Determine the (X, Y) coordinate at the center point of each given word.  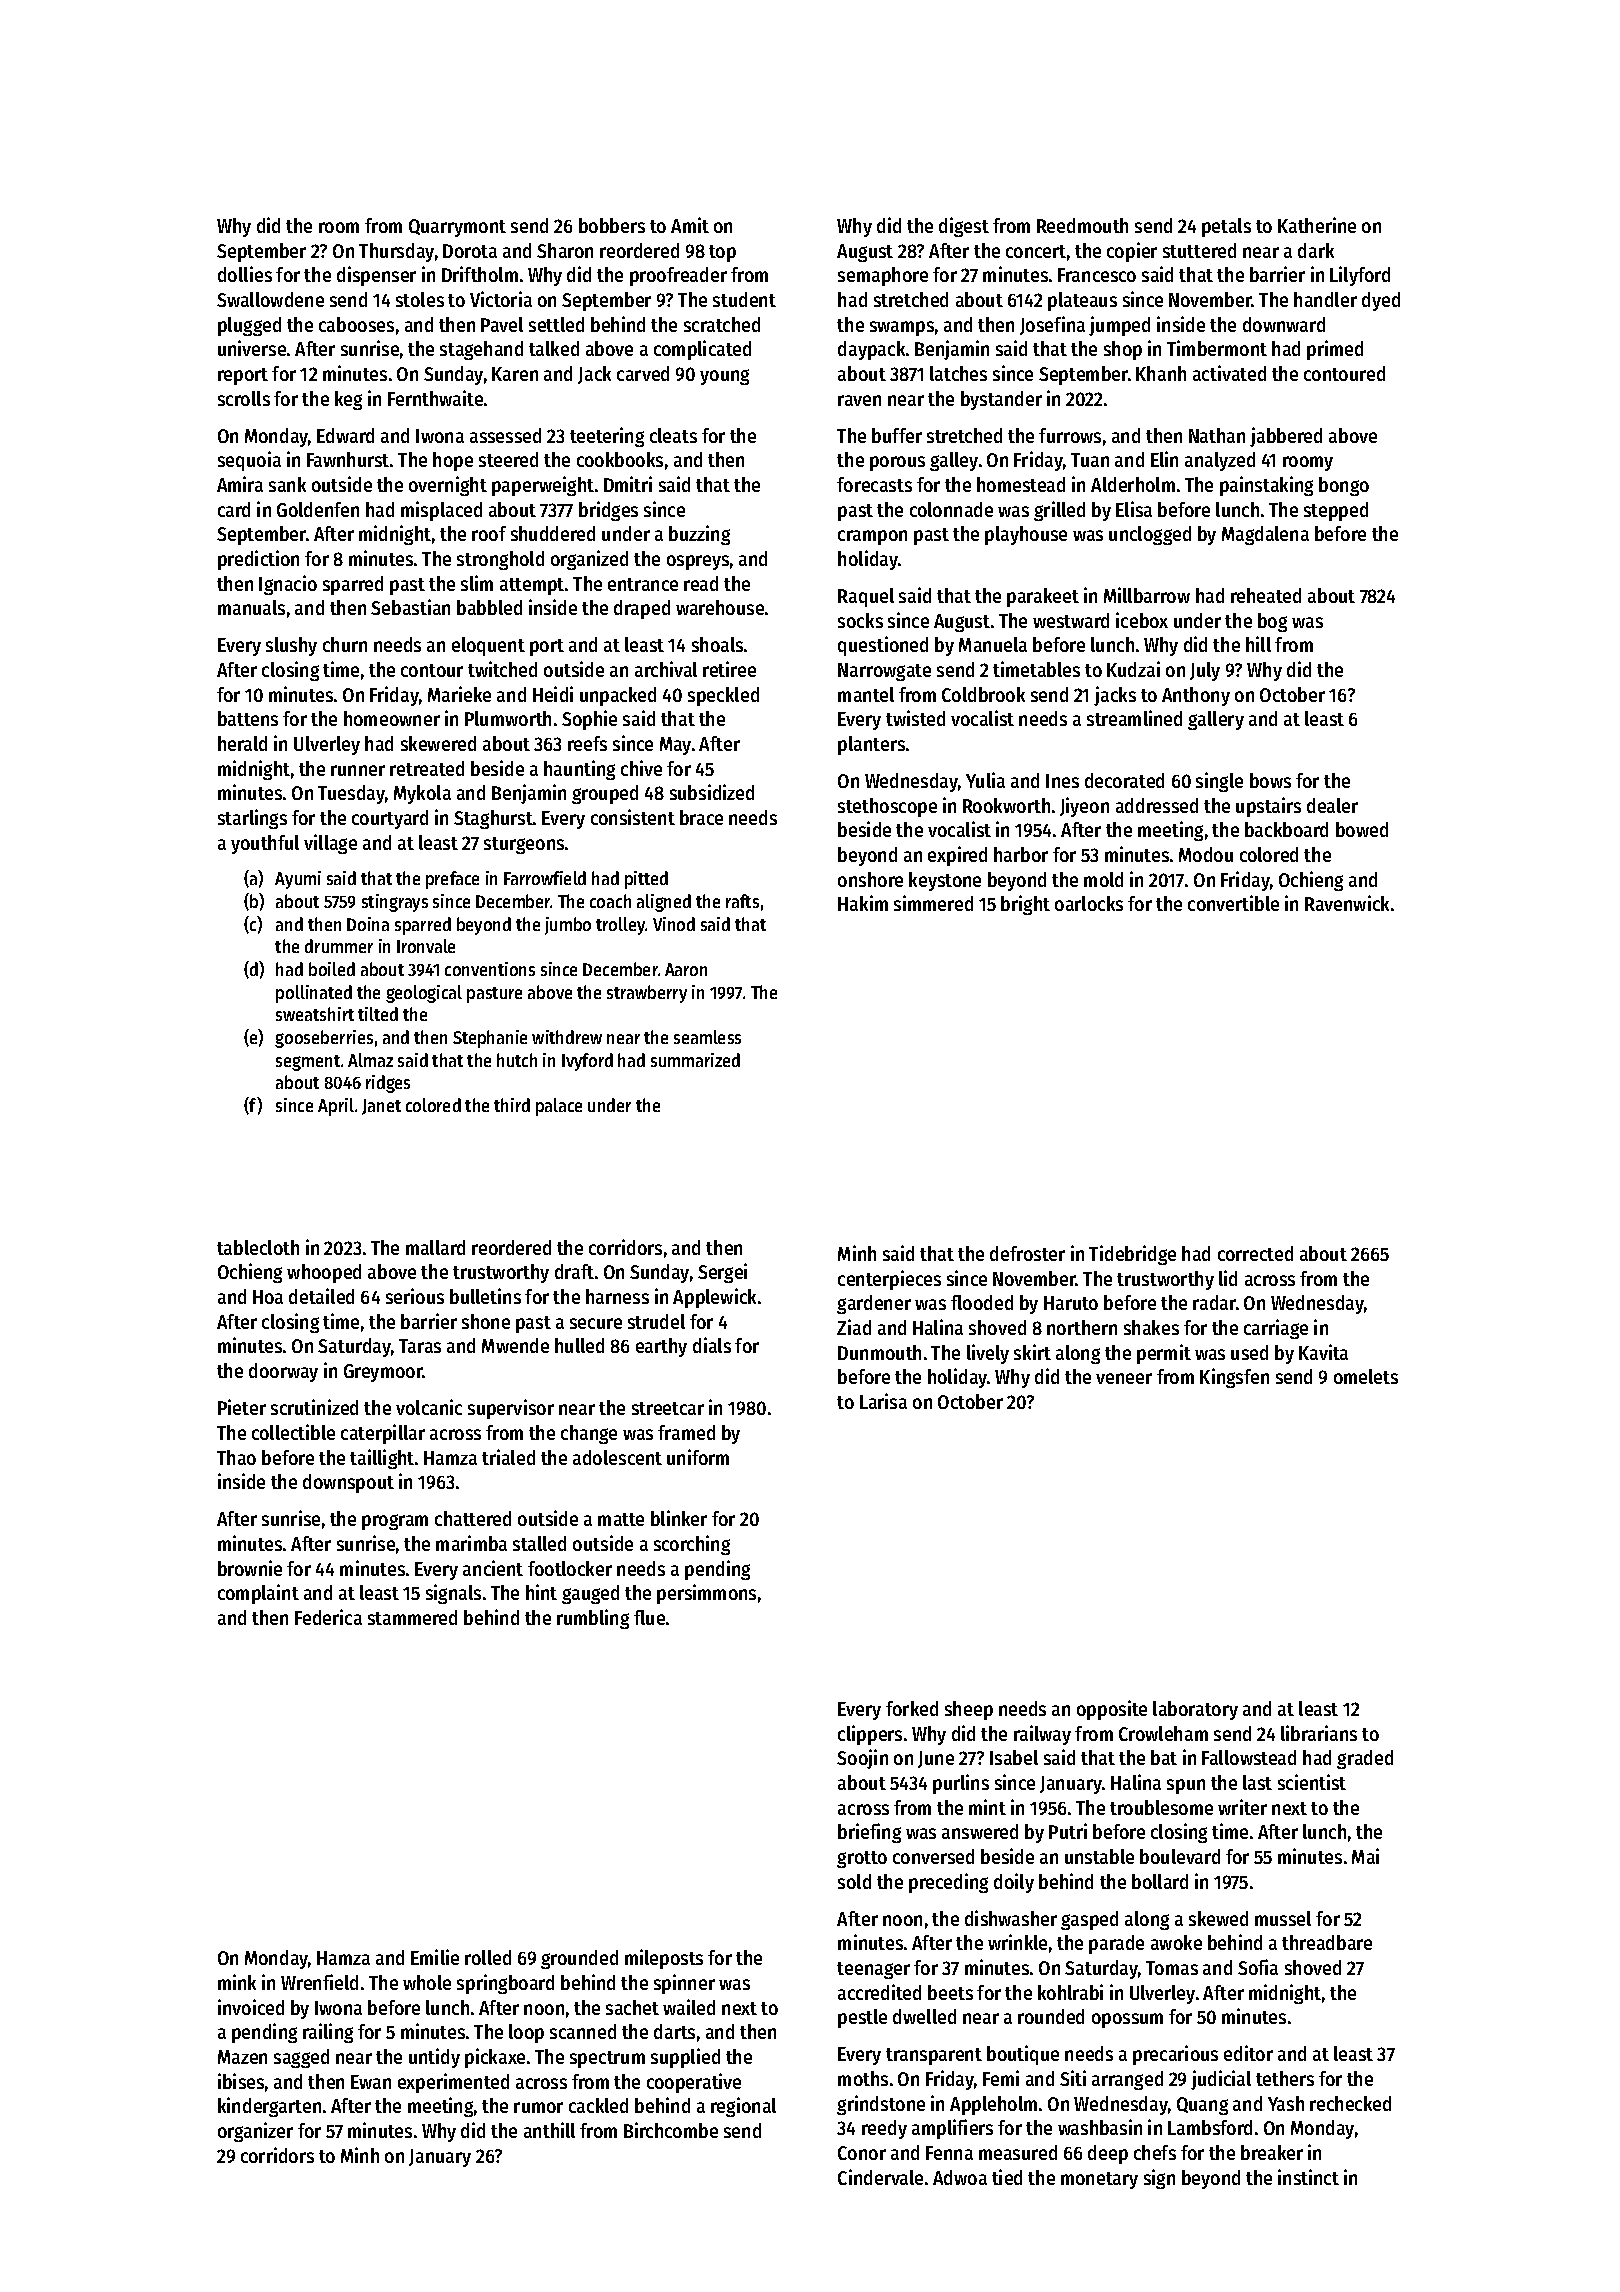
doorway (283, 1372)
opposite (1112, 1710)
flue (649, 1617)
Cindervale (880, 2177)
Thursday (396, 252)
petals (1226, 227)
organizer (255, 2132)
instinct (1308, 2177)
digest (964, 227)
